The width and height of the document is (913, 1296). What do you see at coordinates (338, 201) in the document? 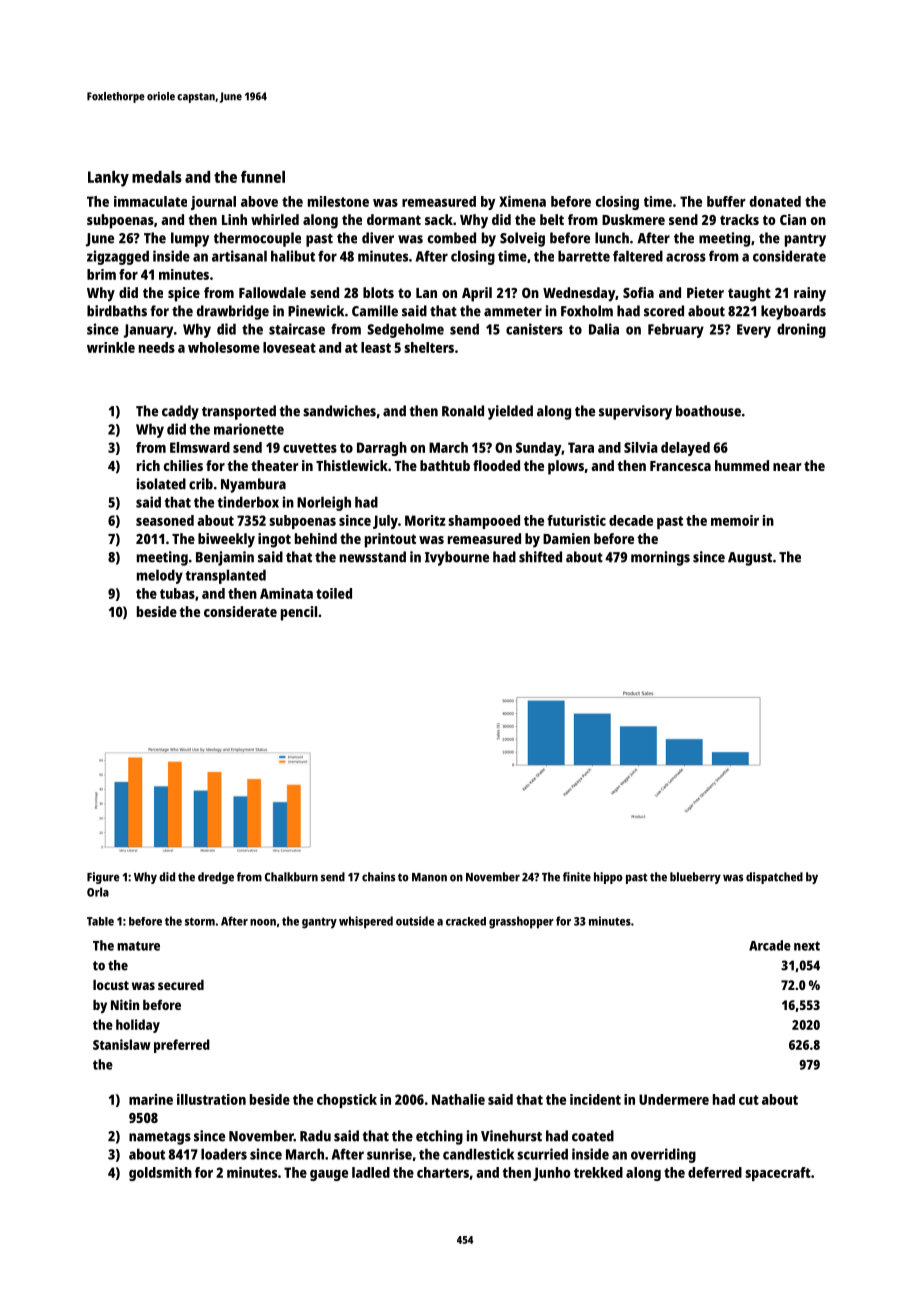
I see `milestone` at bounding box center [338, 201].
